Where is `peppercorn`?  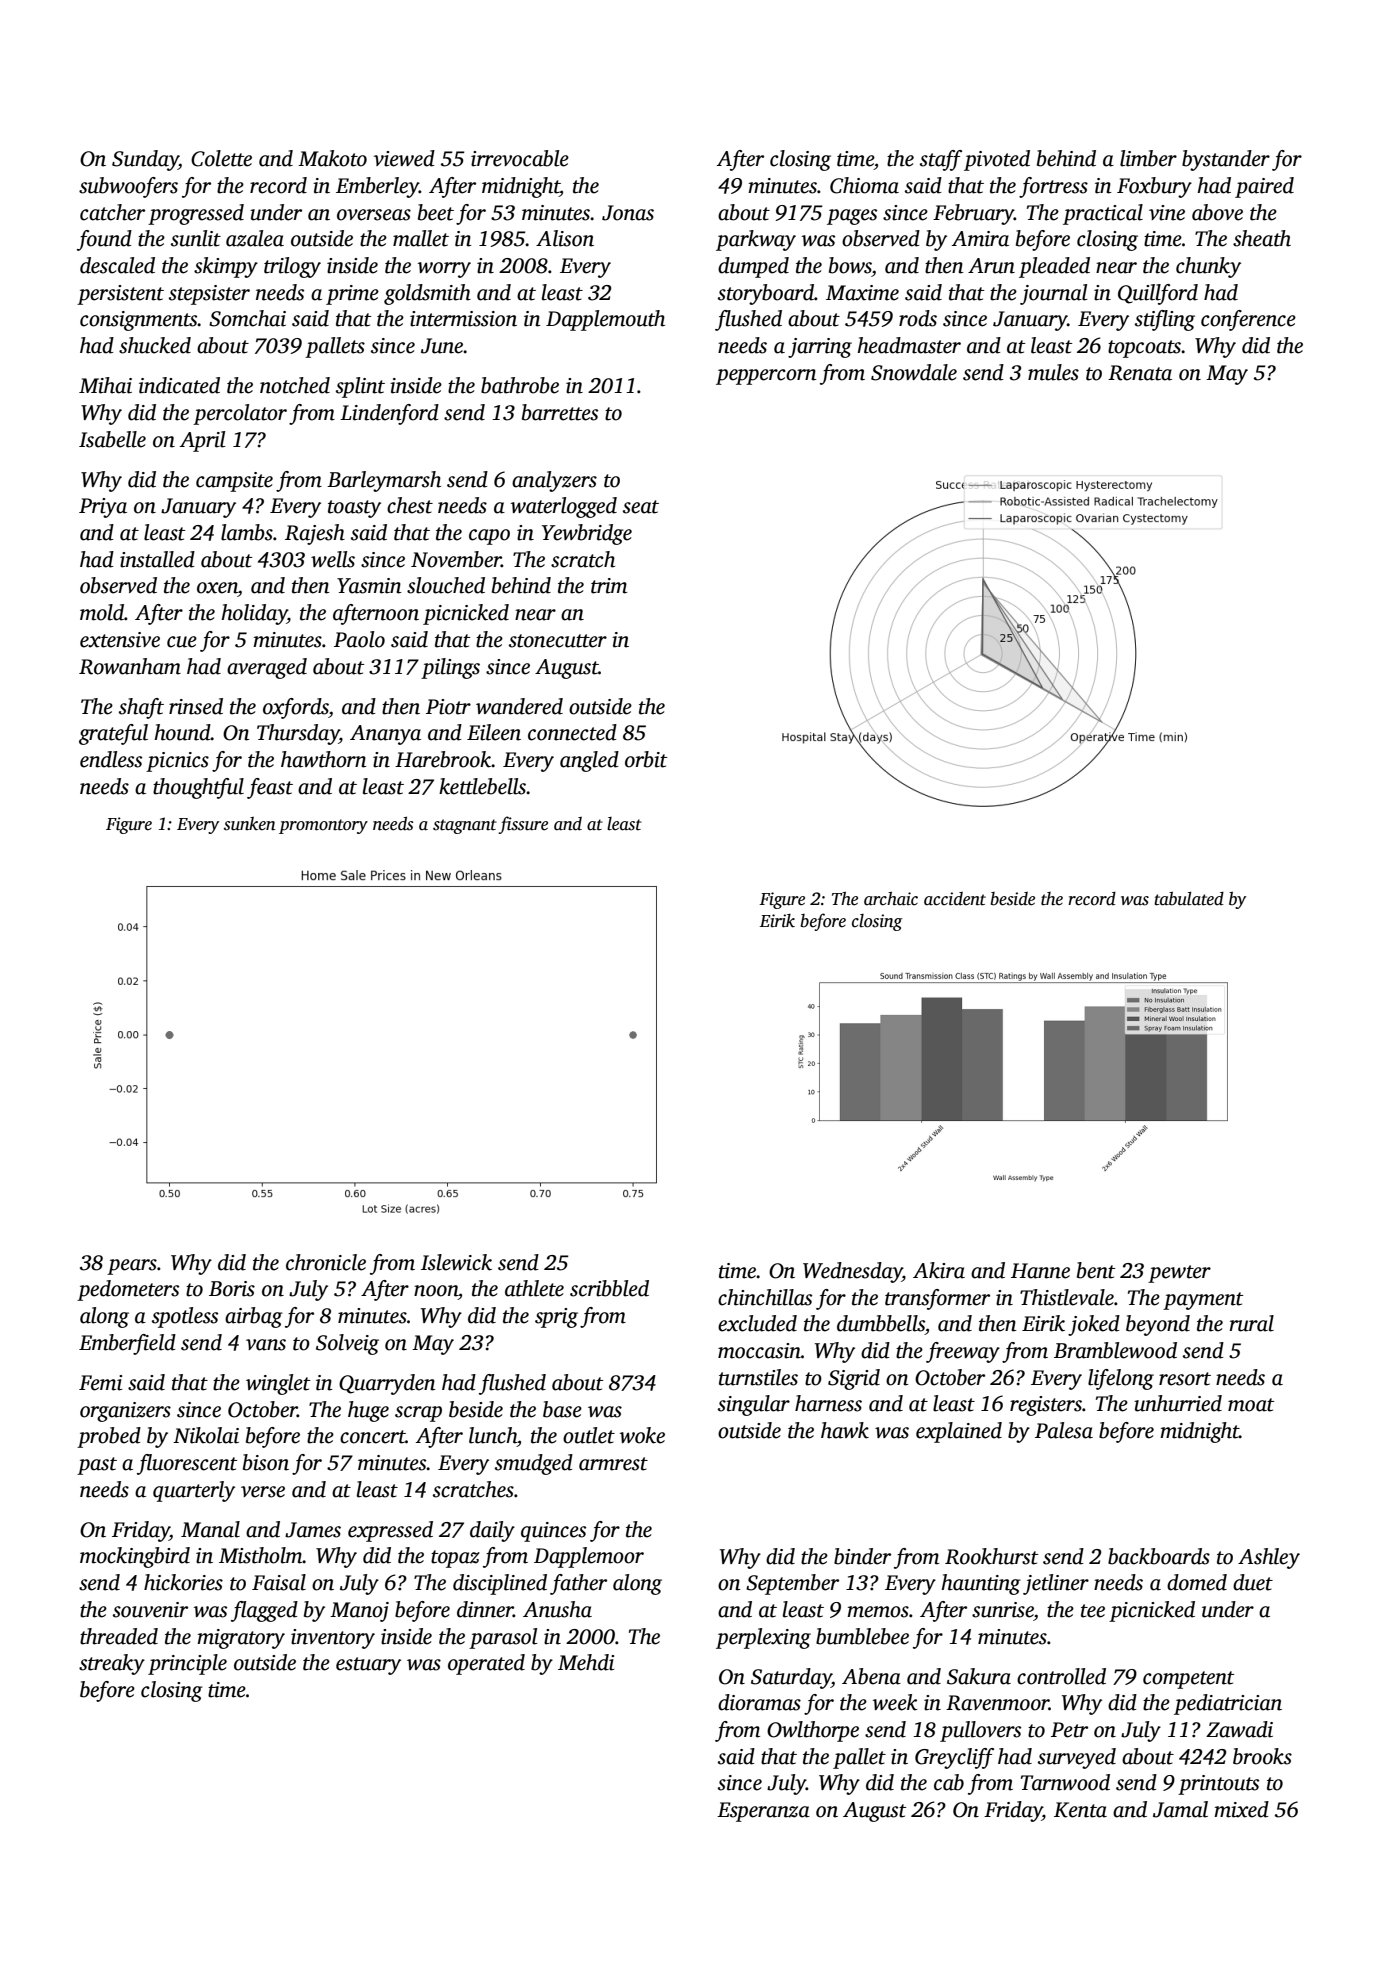
peppercorn is located at coordinates (766, 377).
